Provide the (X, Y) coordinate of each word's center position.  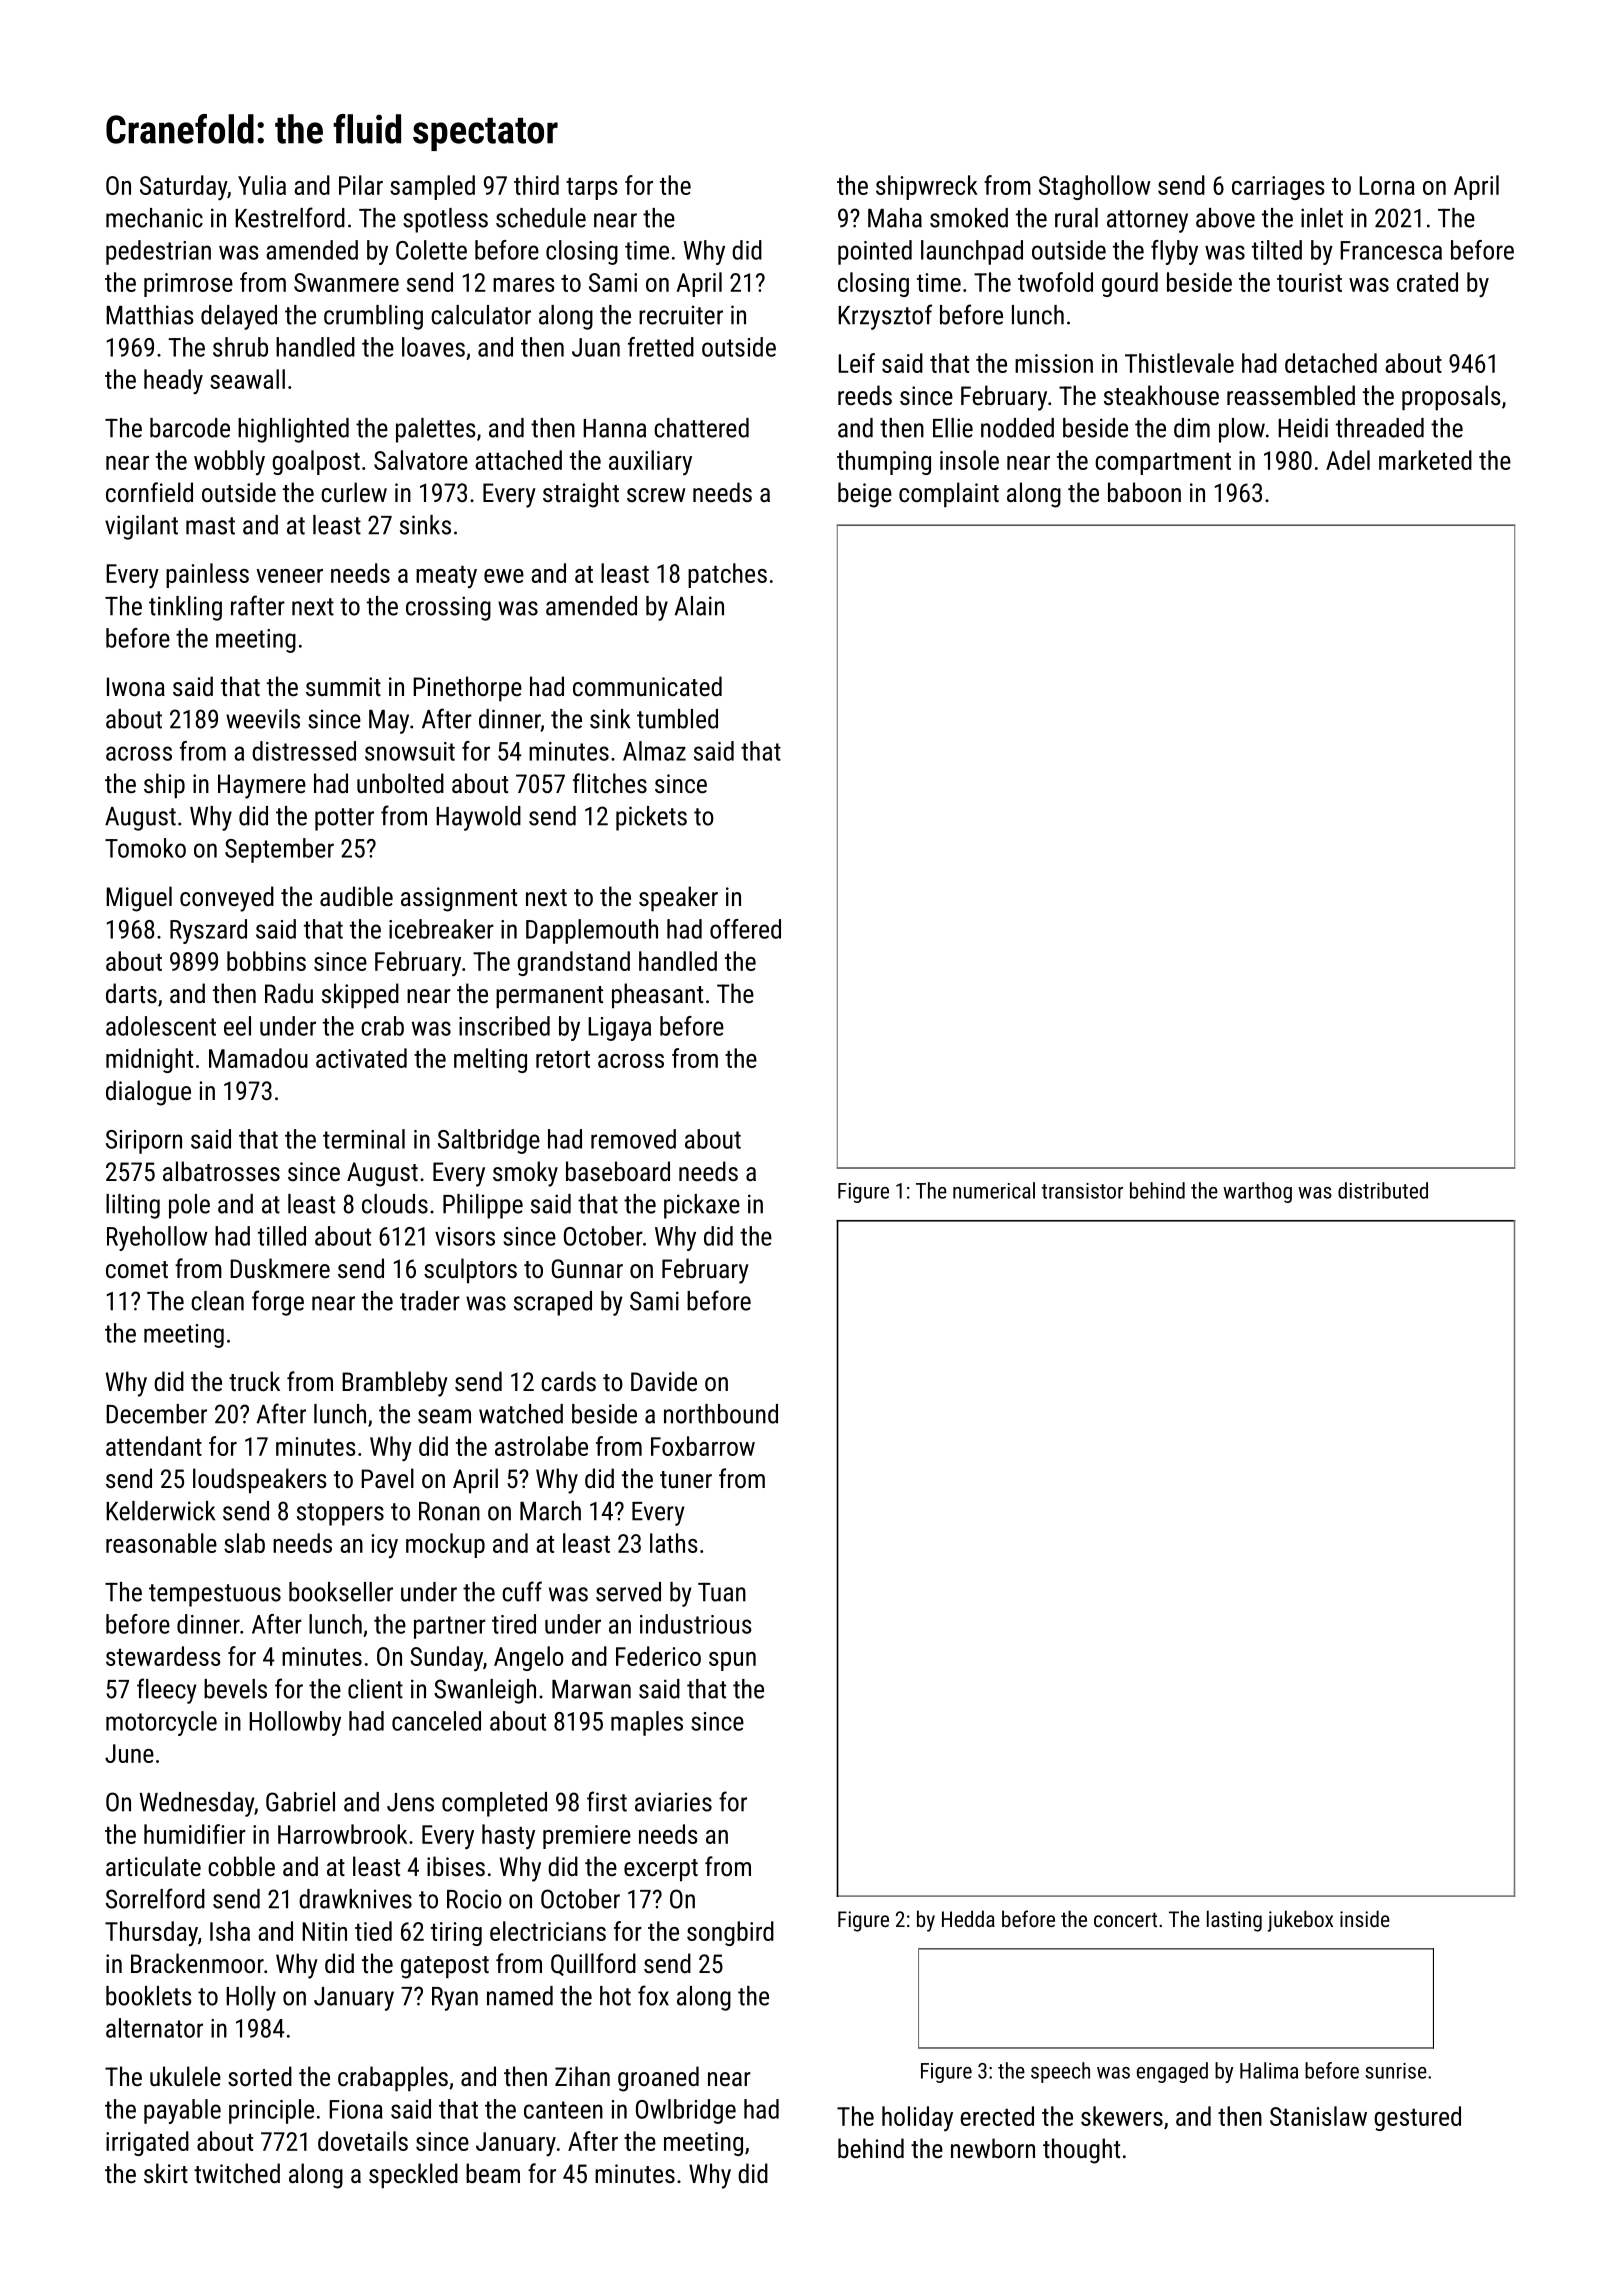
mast (210, 526)
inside (1365, 1918)
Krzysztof (885, 317)
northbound (721, 1414)
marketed (1425, 460)
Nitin (324, 1931)
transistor (1082, 1191)
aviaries (673, 1802)
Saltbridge (489, 1141)
